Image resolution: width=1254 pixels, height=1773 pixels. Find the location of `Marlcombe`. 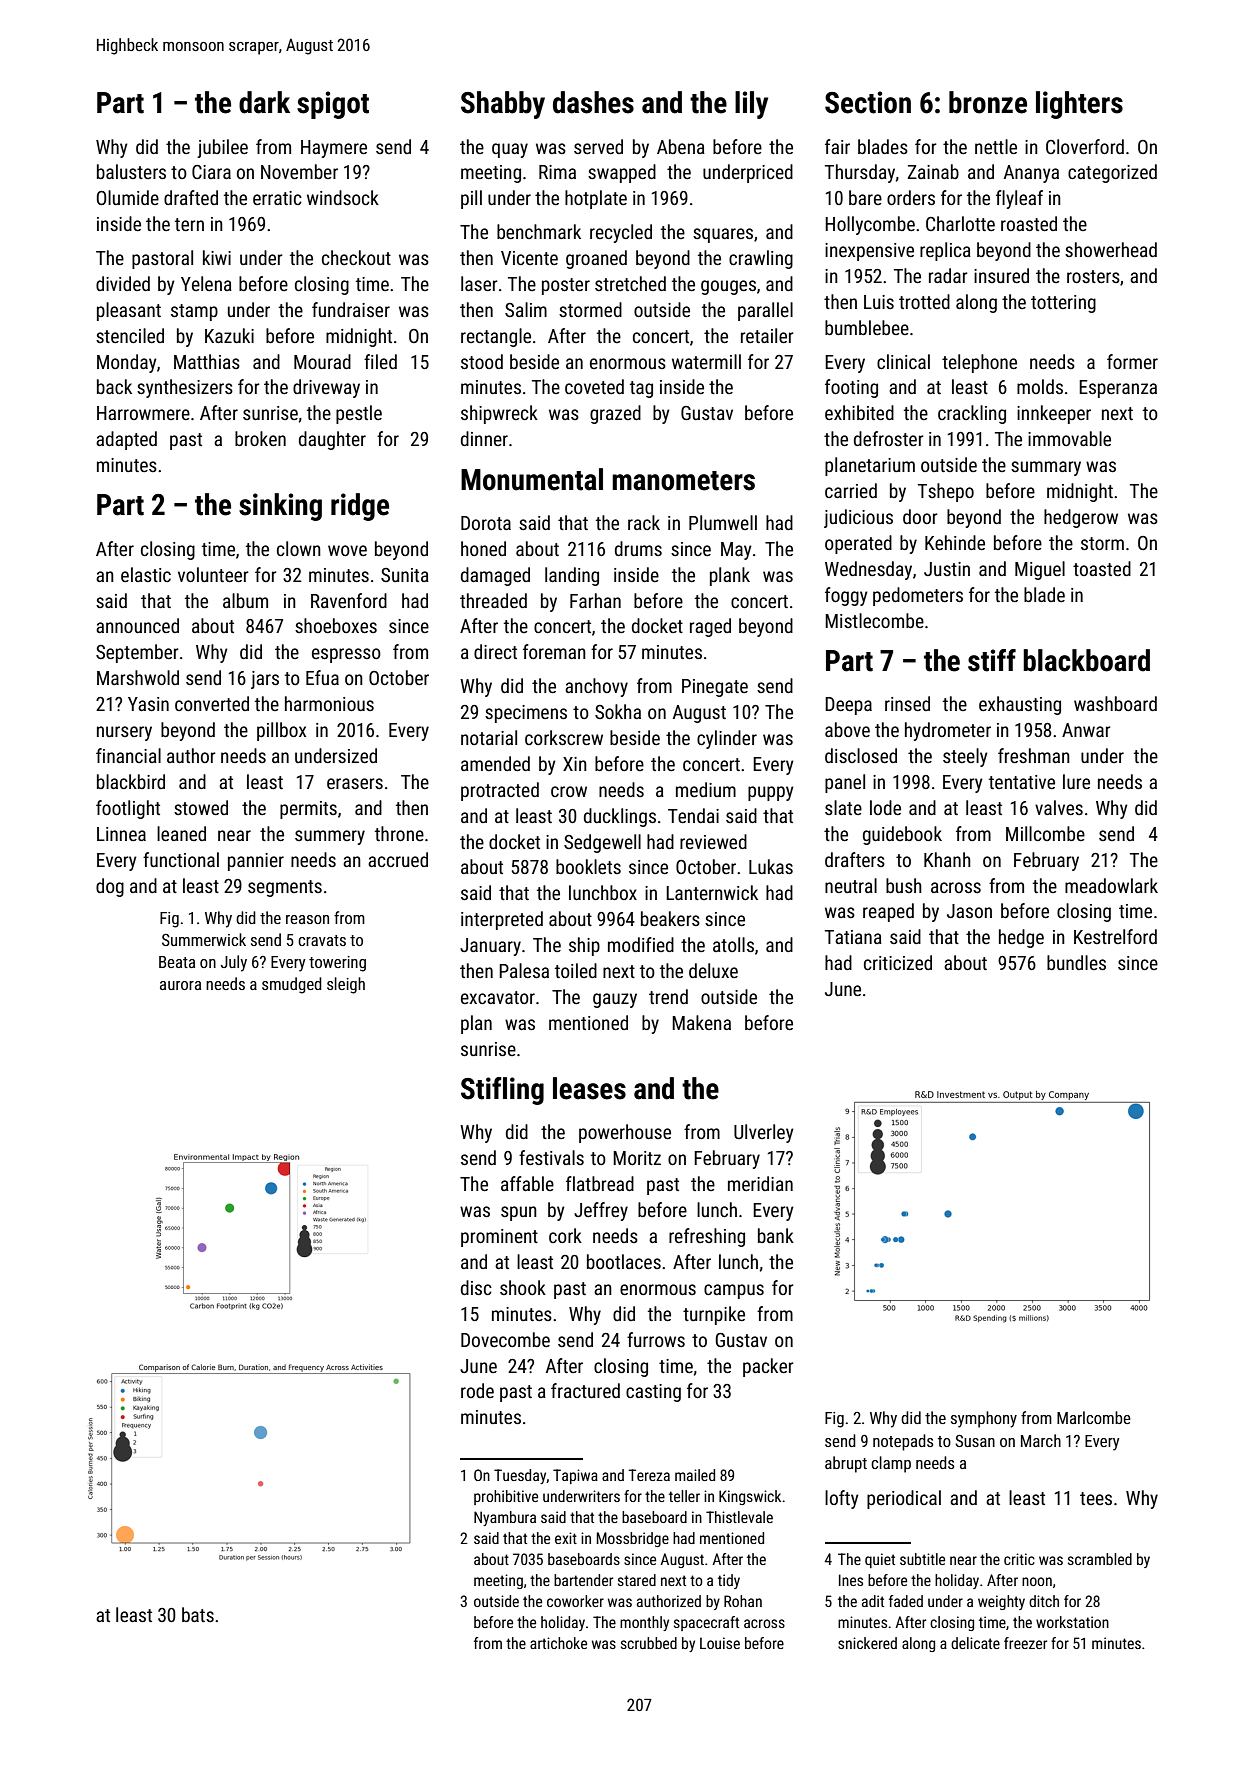

Marlcombe is located at coordinates (1094, 1417).
